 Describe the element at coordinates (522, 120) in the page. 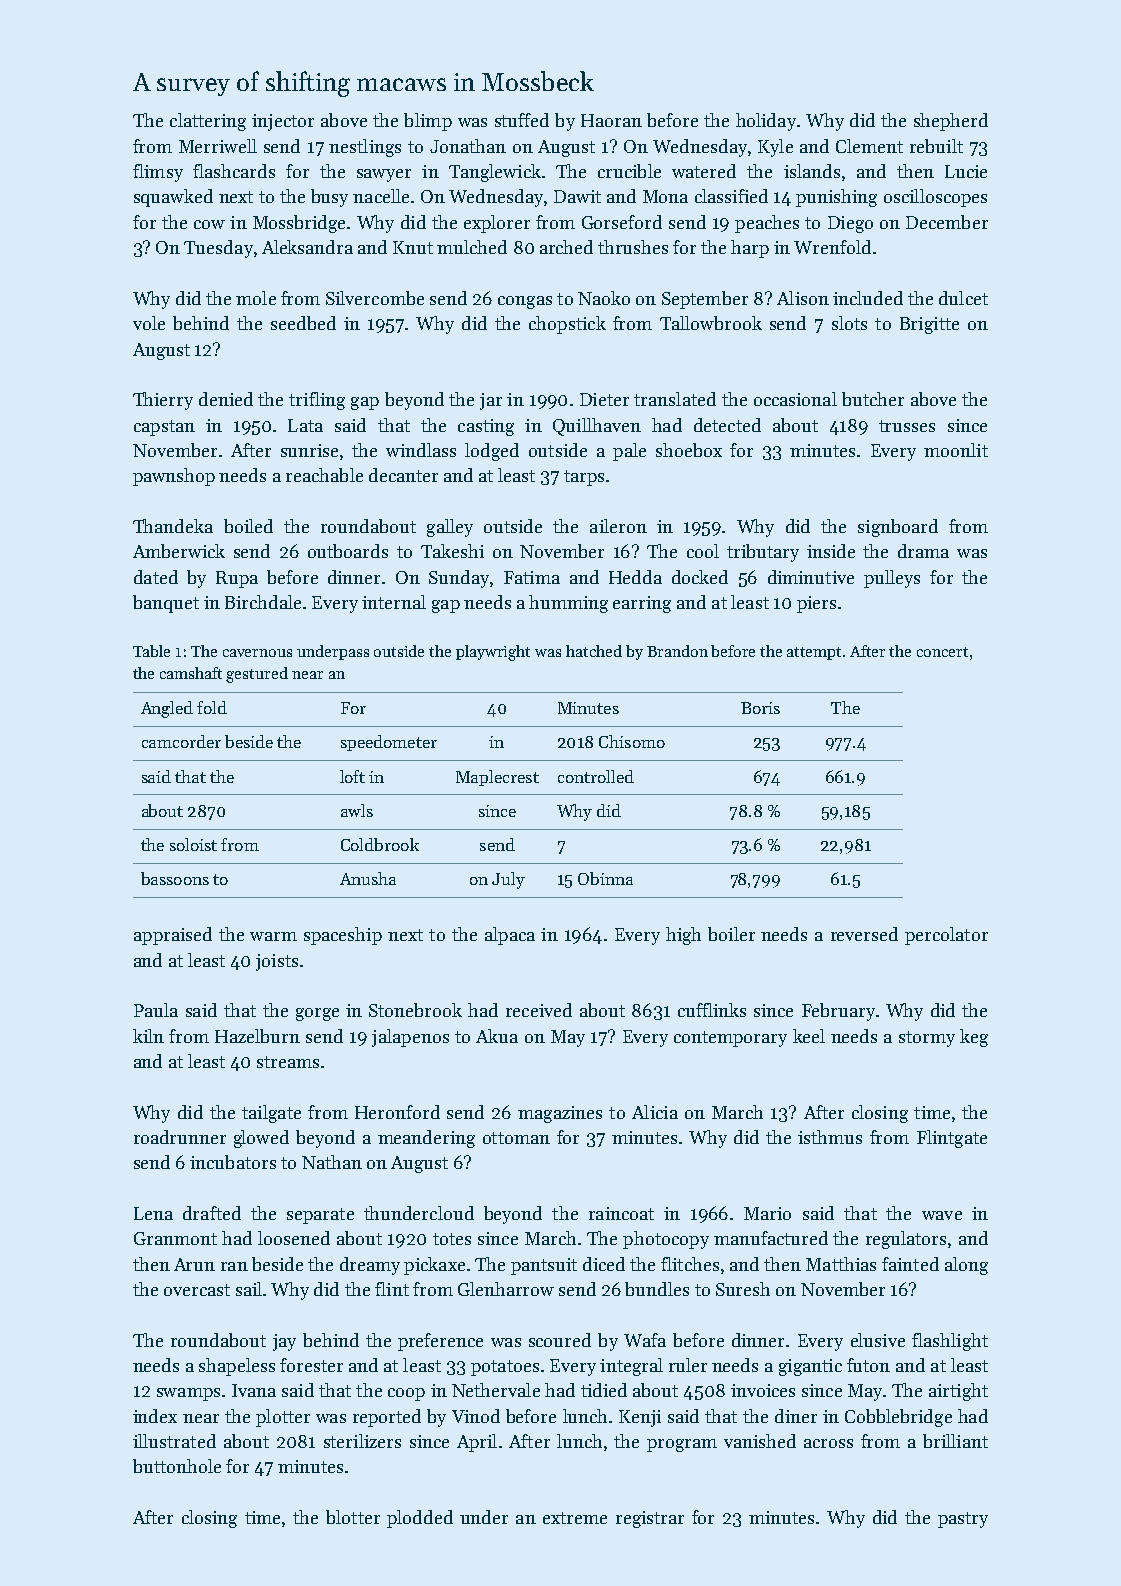

I see `stuffed` at that location.
